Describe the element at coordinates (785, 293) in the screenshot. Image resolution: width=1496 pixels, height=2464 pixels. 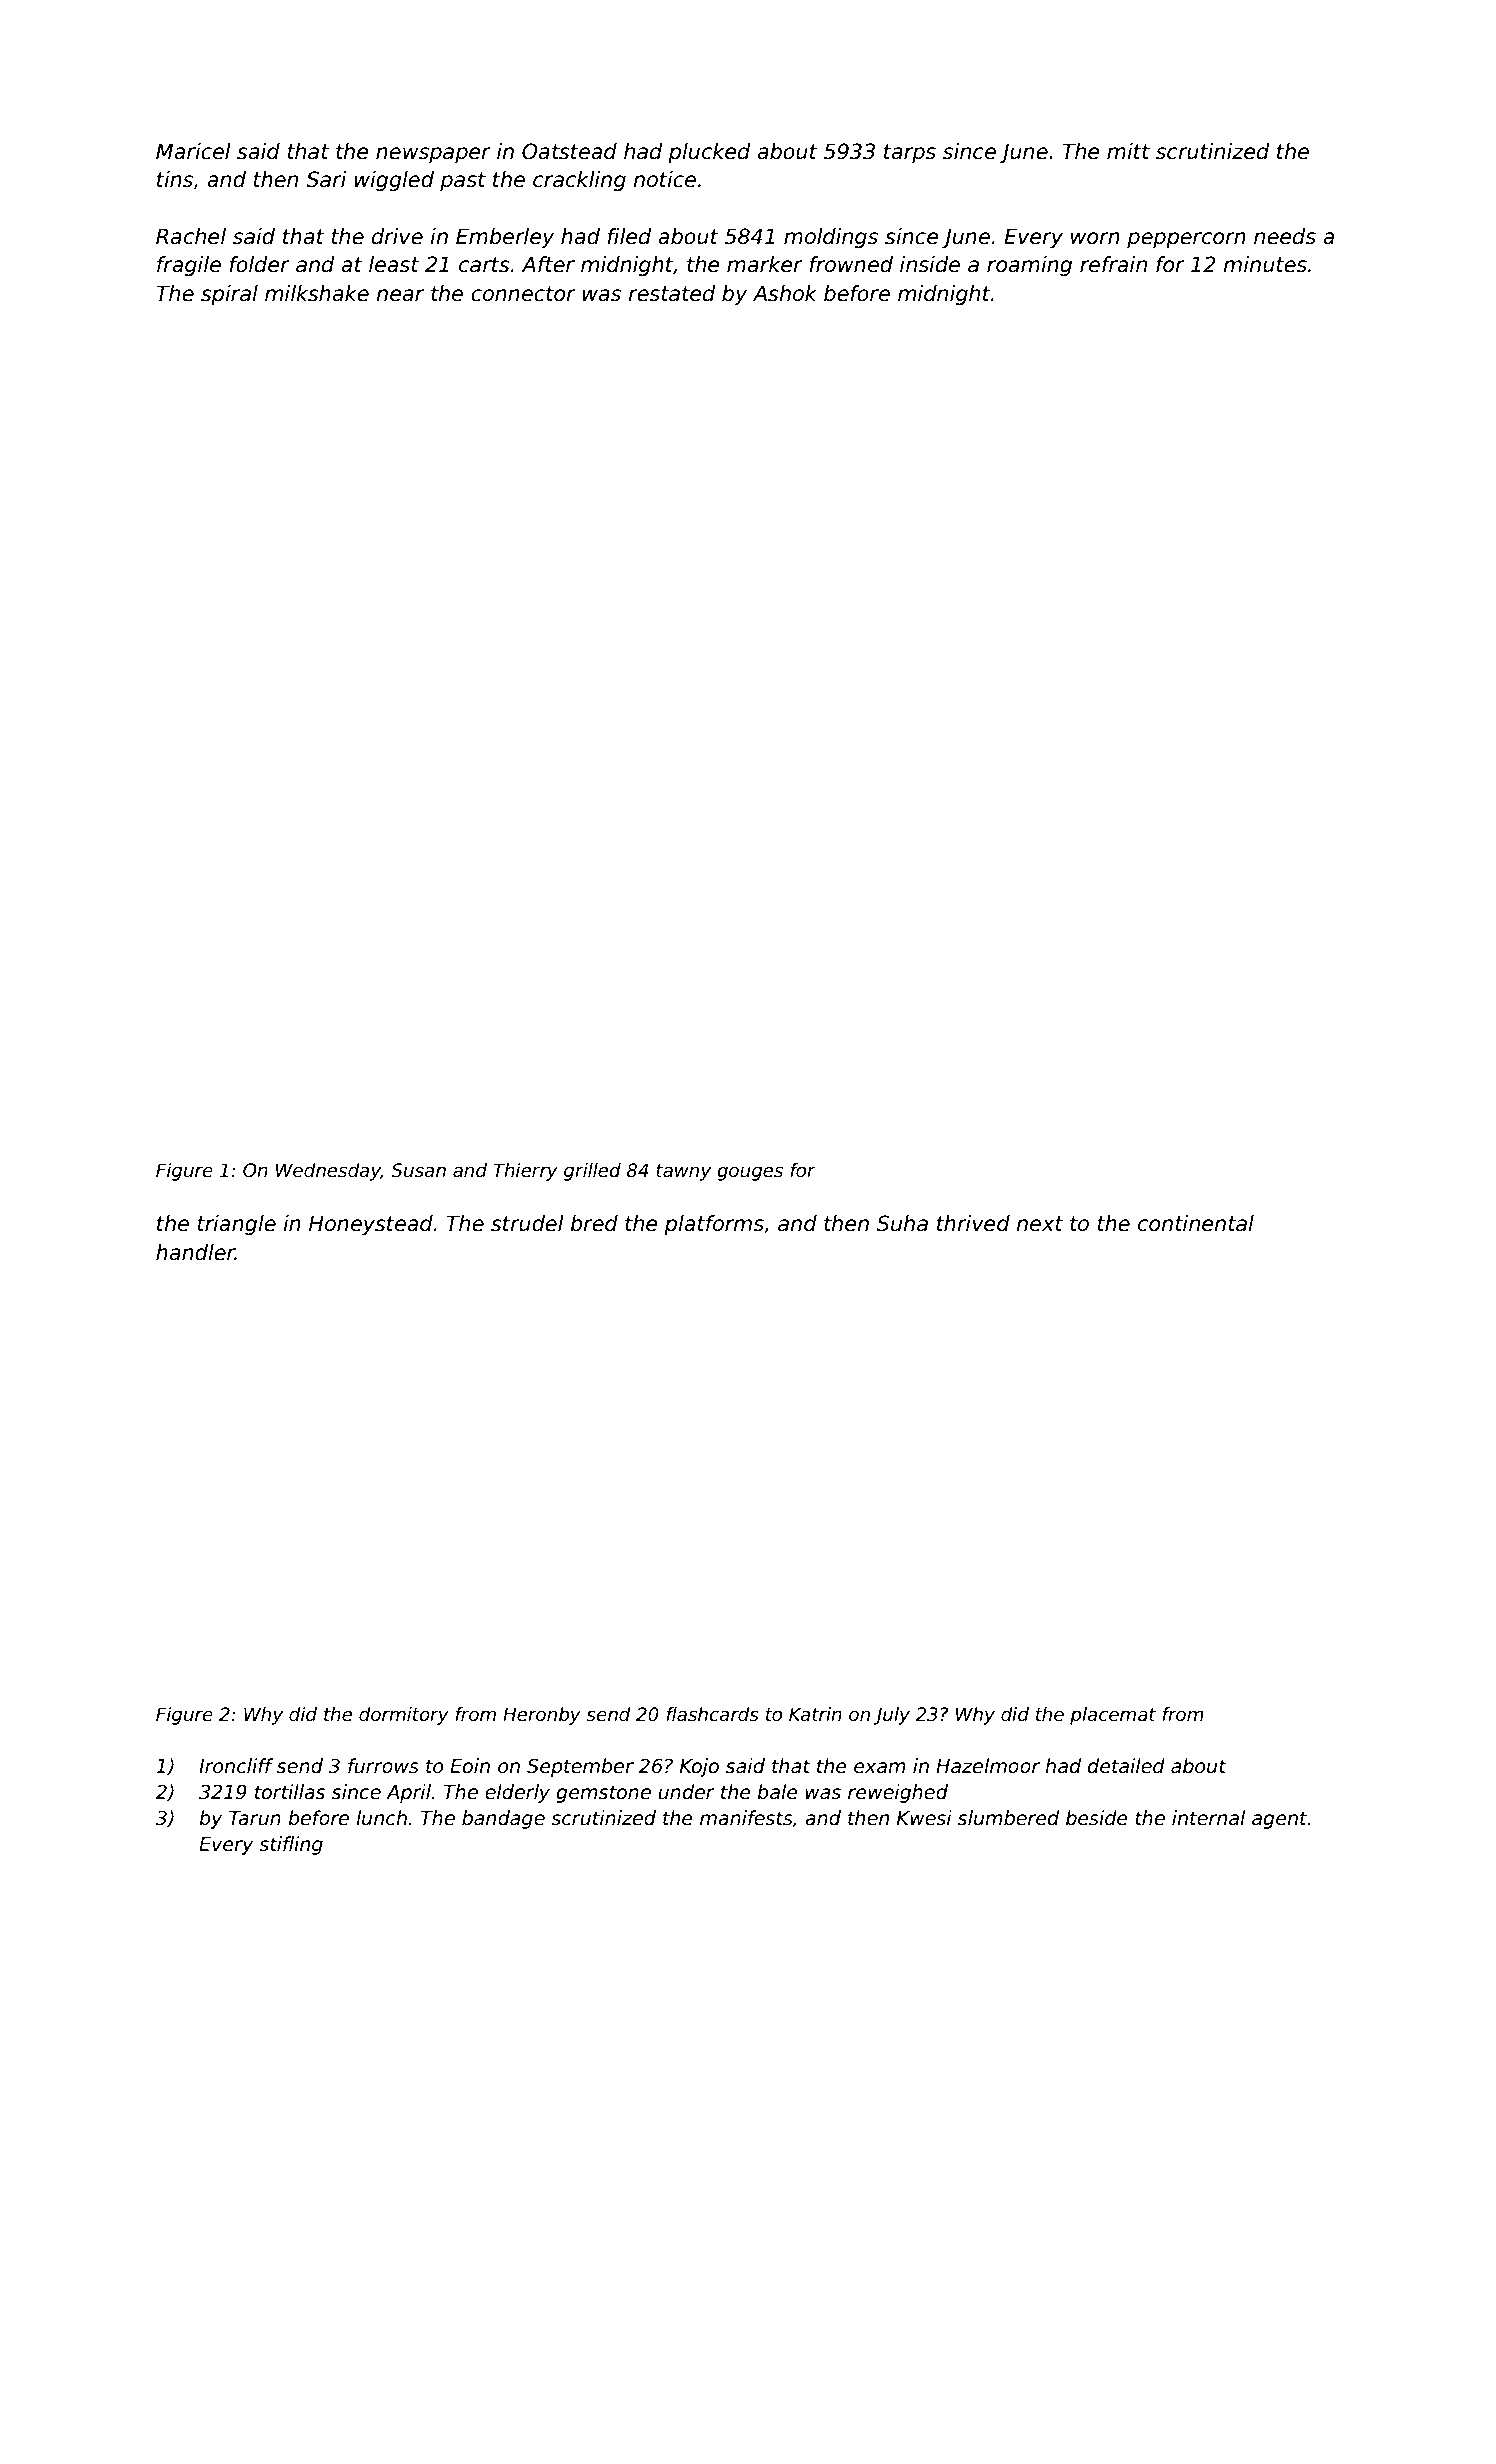
I see `Ashok` at that location.
